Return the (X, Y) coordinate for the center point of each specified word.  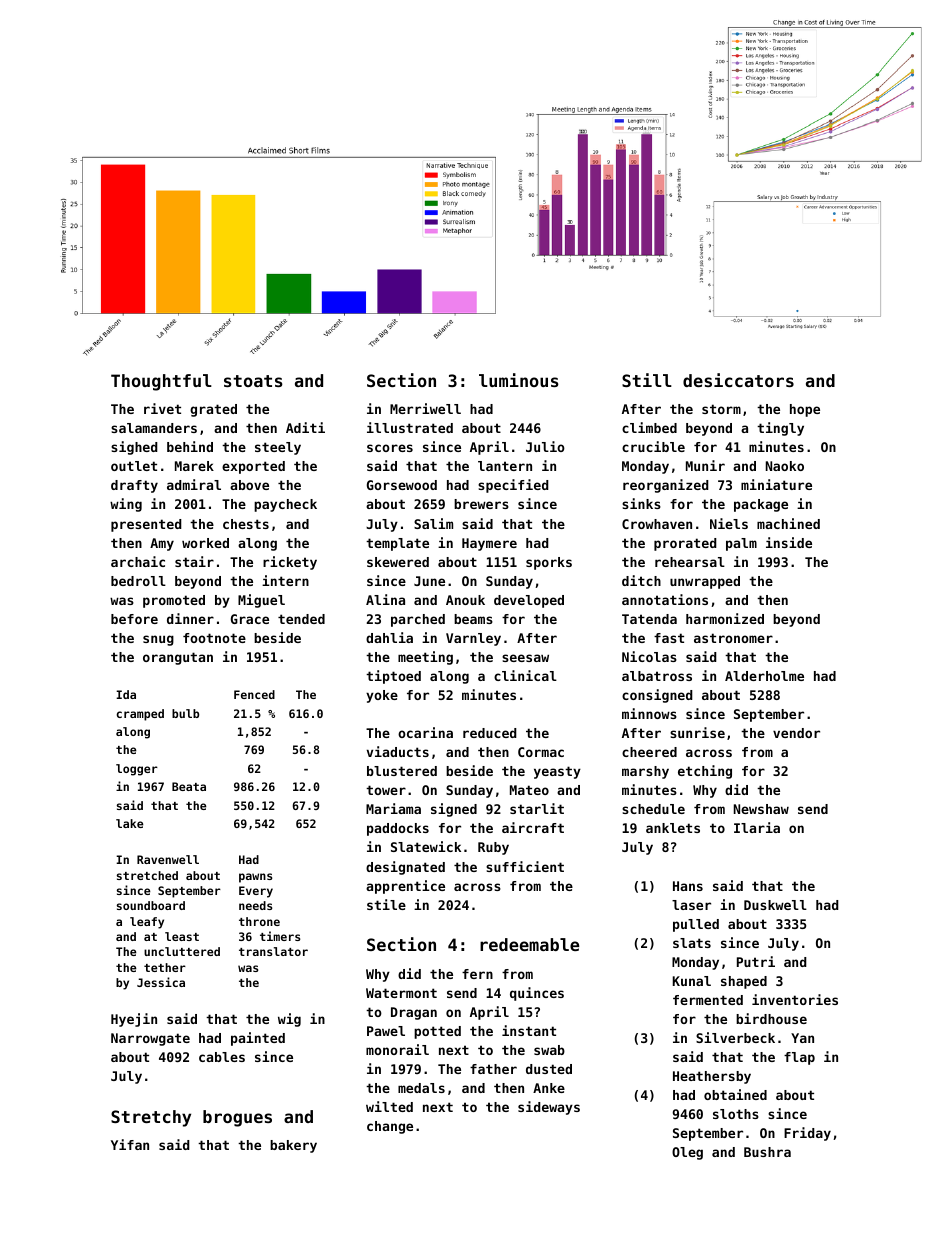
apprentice (405, 887)
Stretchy (151, 1118)
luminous (519, 380)
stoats (253, 381)
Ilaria (757, 827)
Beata (189, 786)
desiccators (738, 380)
